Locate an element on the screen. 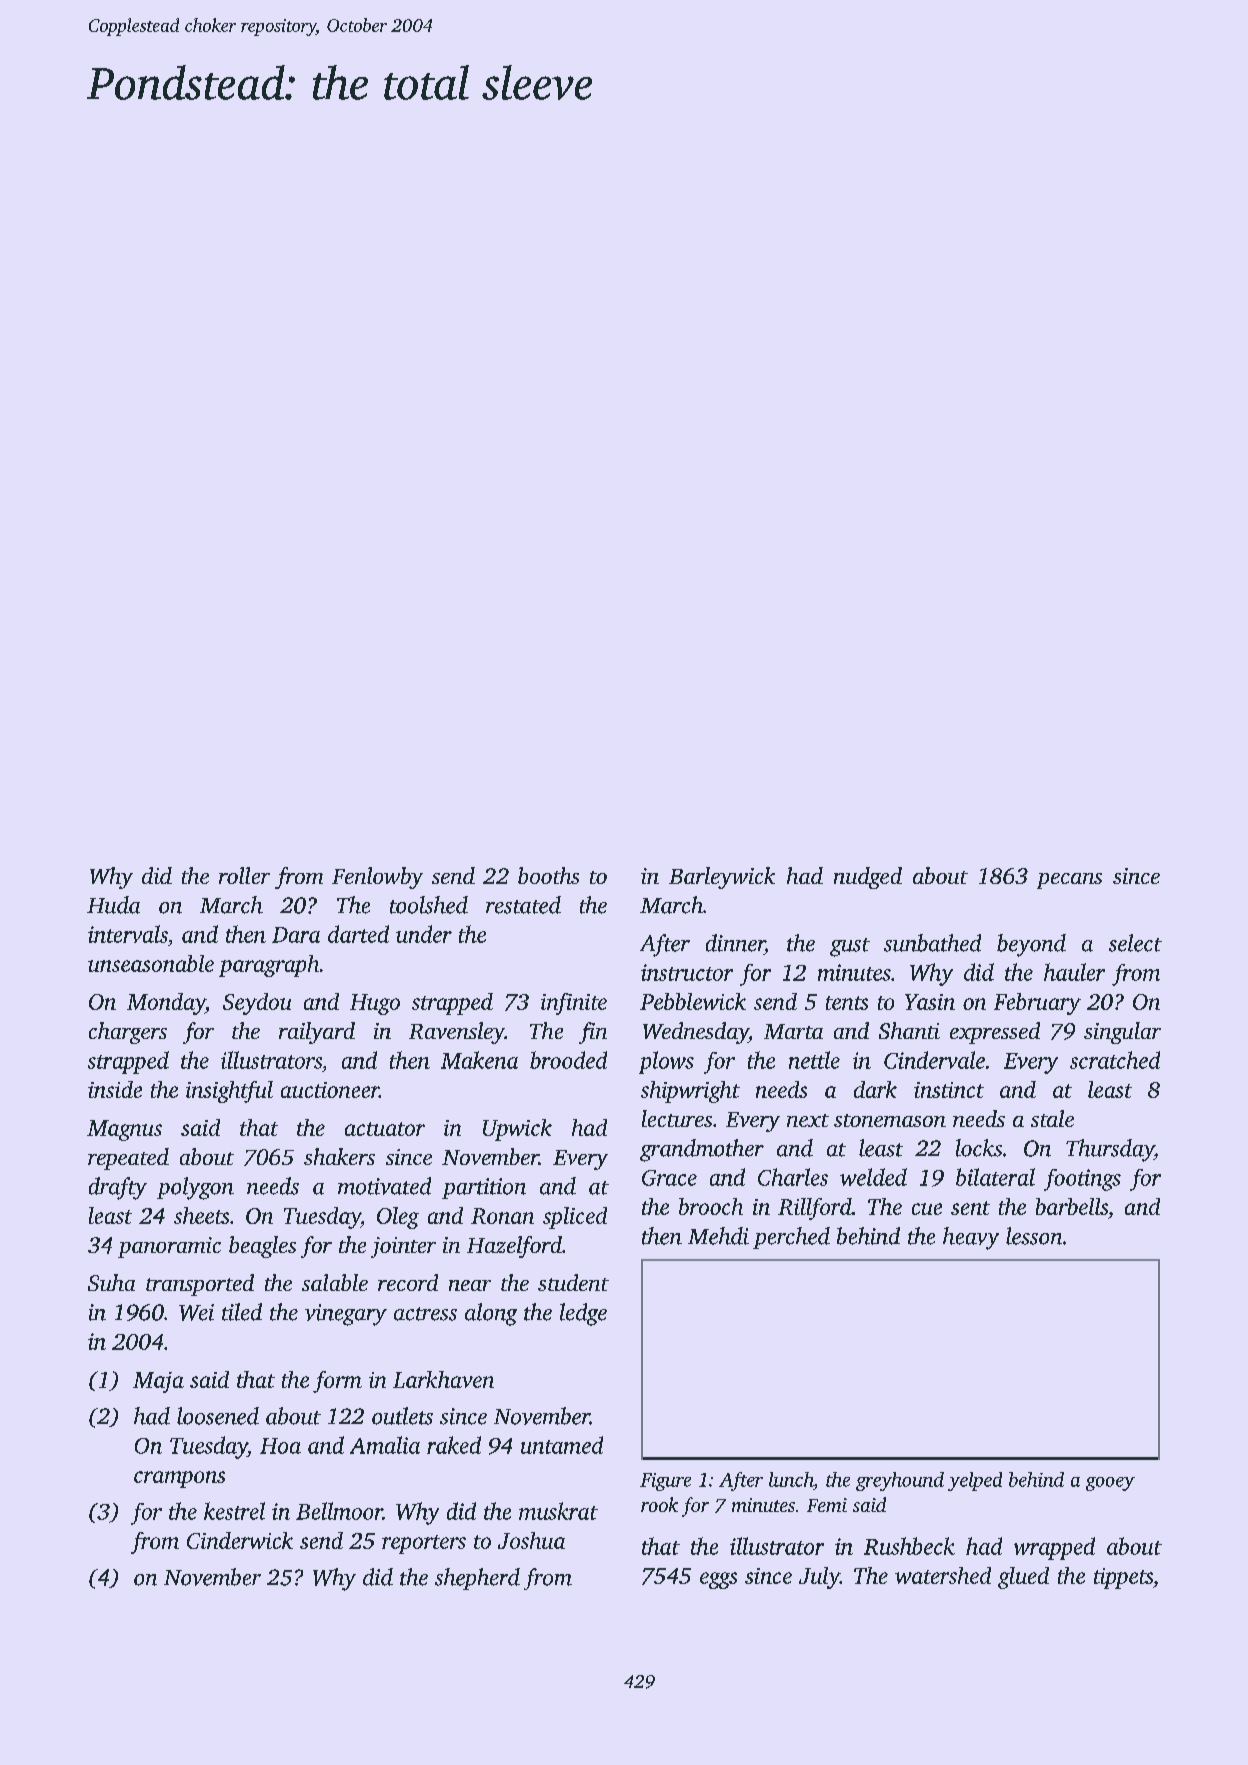 Image resolution: width=1248 pixels, height=1765 pixels. Cinderwick is located at coordinates (240, 1540).
